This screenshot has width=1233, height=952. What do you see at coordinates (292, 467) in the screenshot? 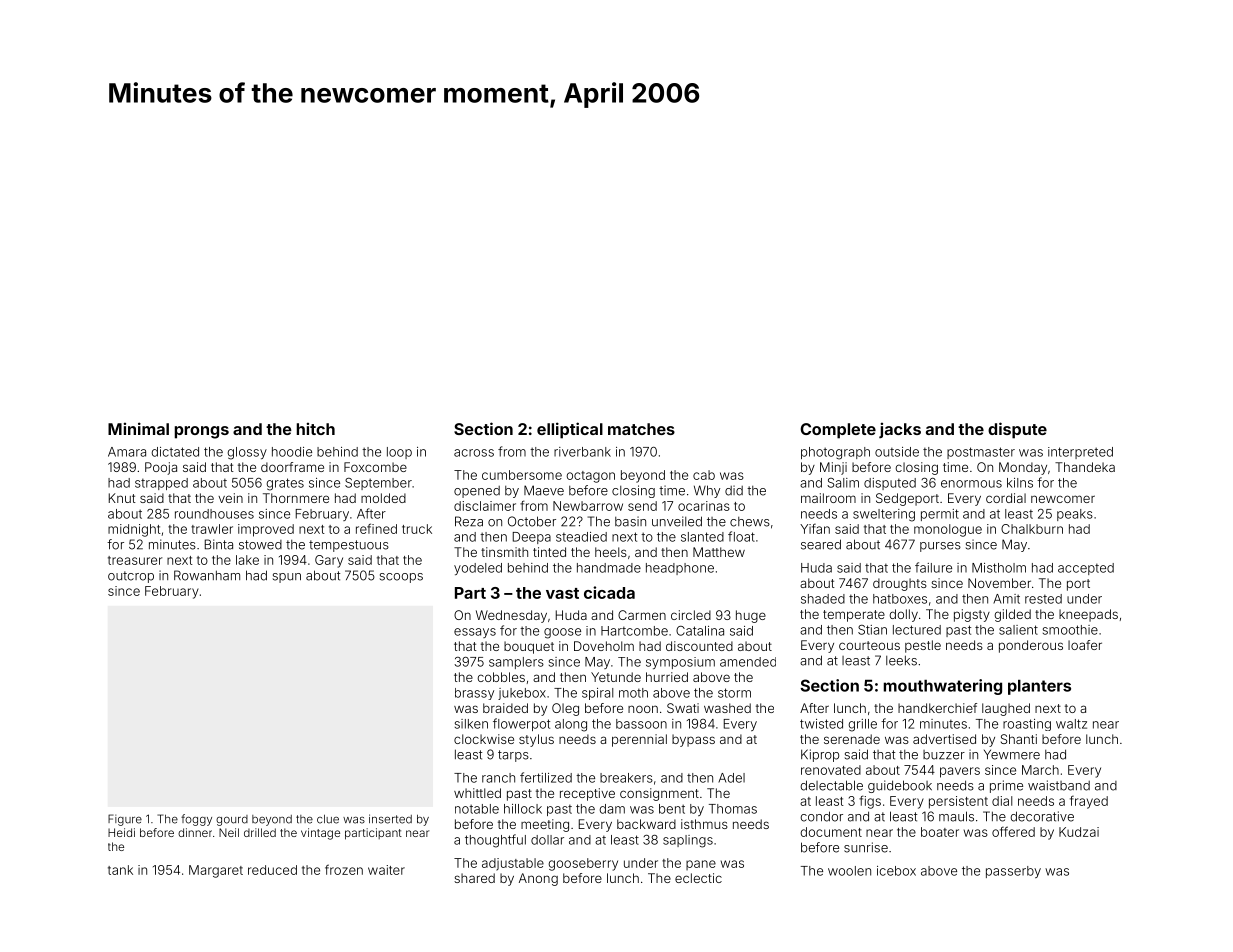
I see `doorframe` at bounding box center [292, 467].
